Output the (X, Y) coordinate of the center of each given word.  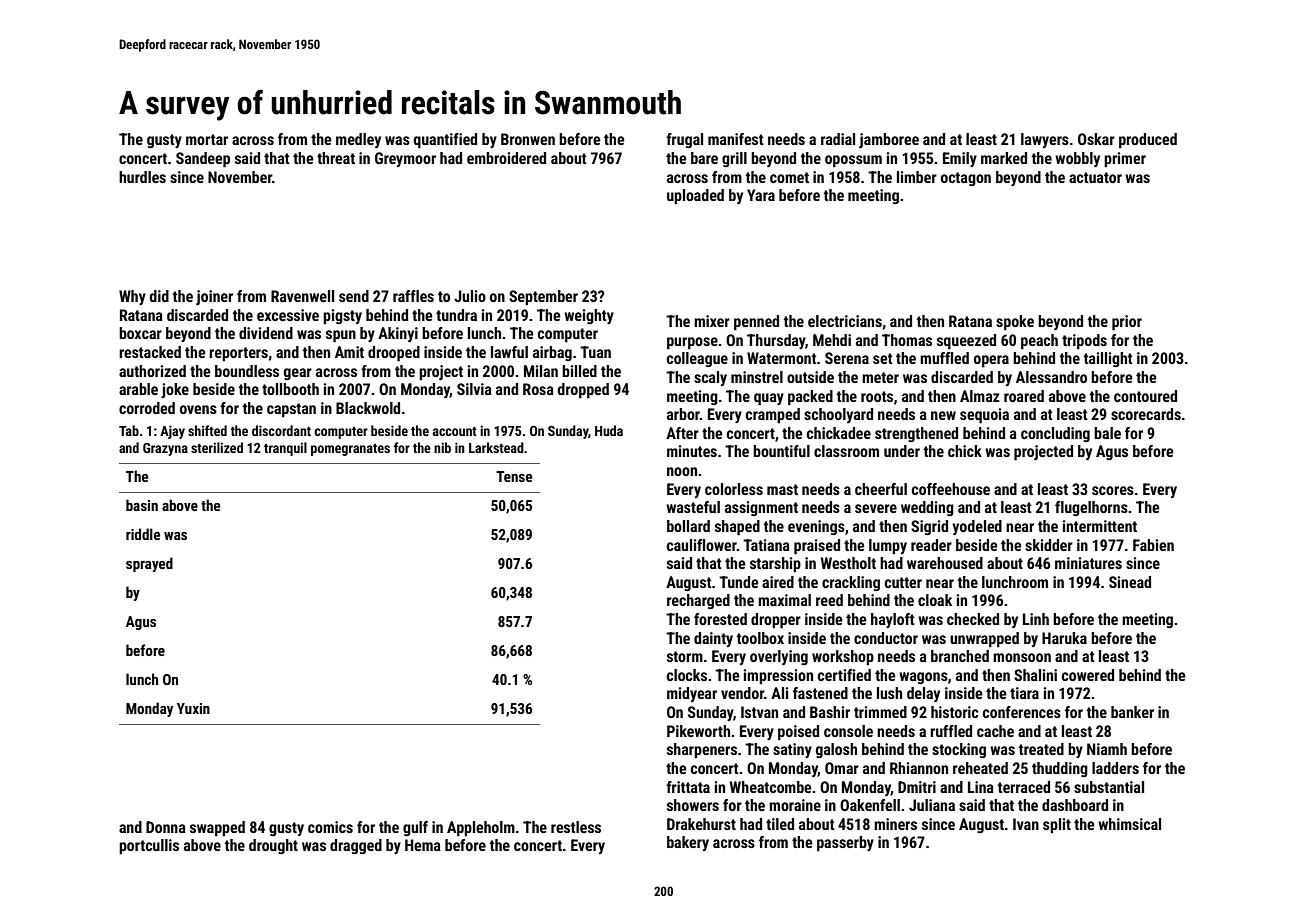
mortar (207, 139)
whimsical (1129, 824)
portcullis (149, 847)
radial (838, 139)
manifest (736, 139)
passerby (845, 844)
